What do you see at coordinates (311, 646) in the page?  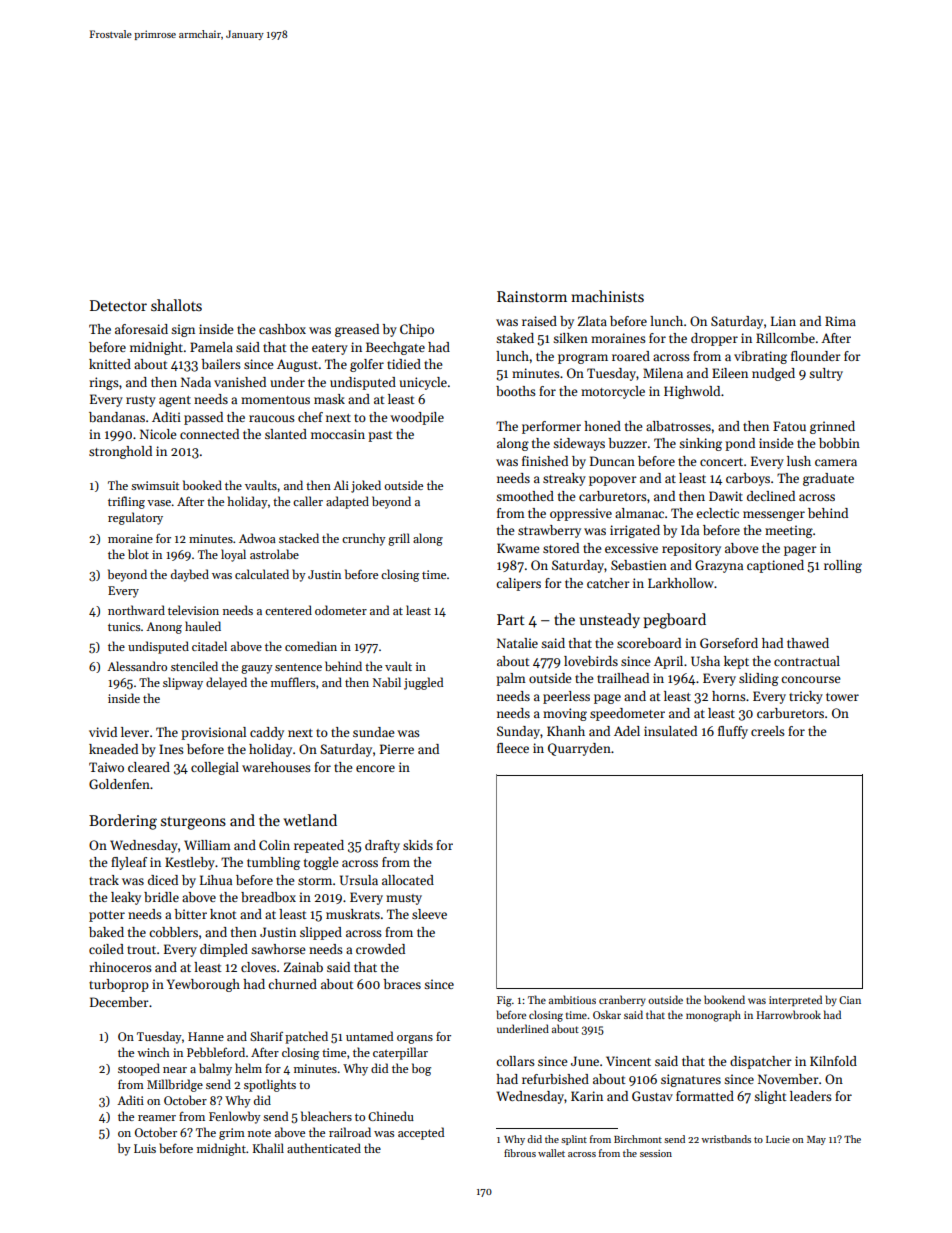 I see `comedian` at bounding box center [311, 646].
